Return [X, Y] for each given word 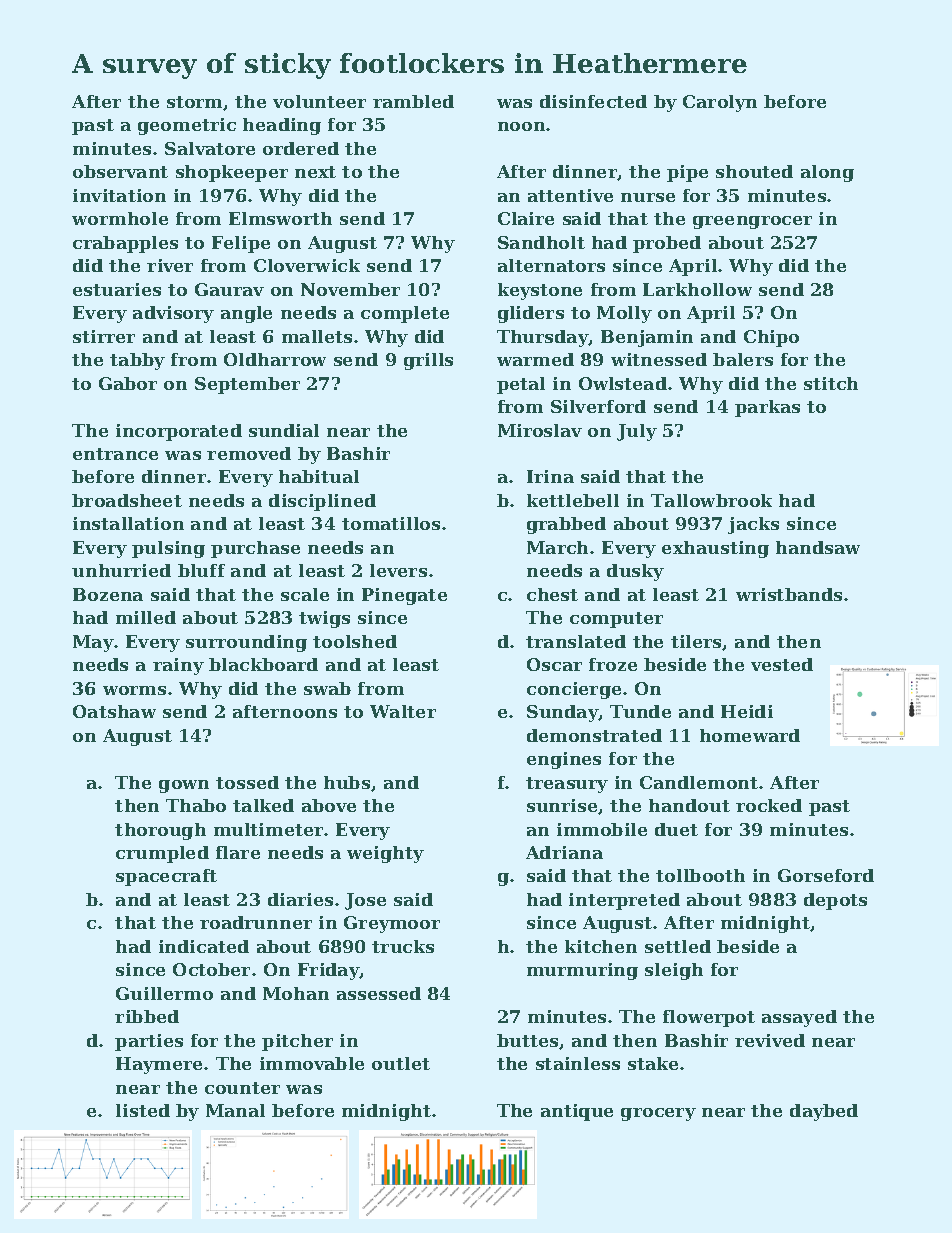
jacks [753, 525]
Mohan [296, 993]
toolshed [355, 641]
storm [194, 102]
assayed [799, 1018]
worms [134, 690]
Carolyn [720, 103]
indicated [204, 946]
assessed [379, 993]
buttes [527, 1040]
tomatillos [391, 523]
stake [653, 1063]
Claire [526, 218]
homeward [750, 735]
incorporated [179, 432]
